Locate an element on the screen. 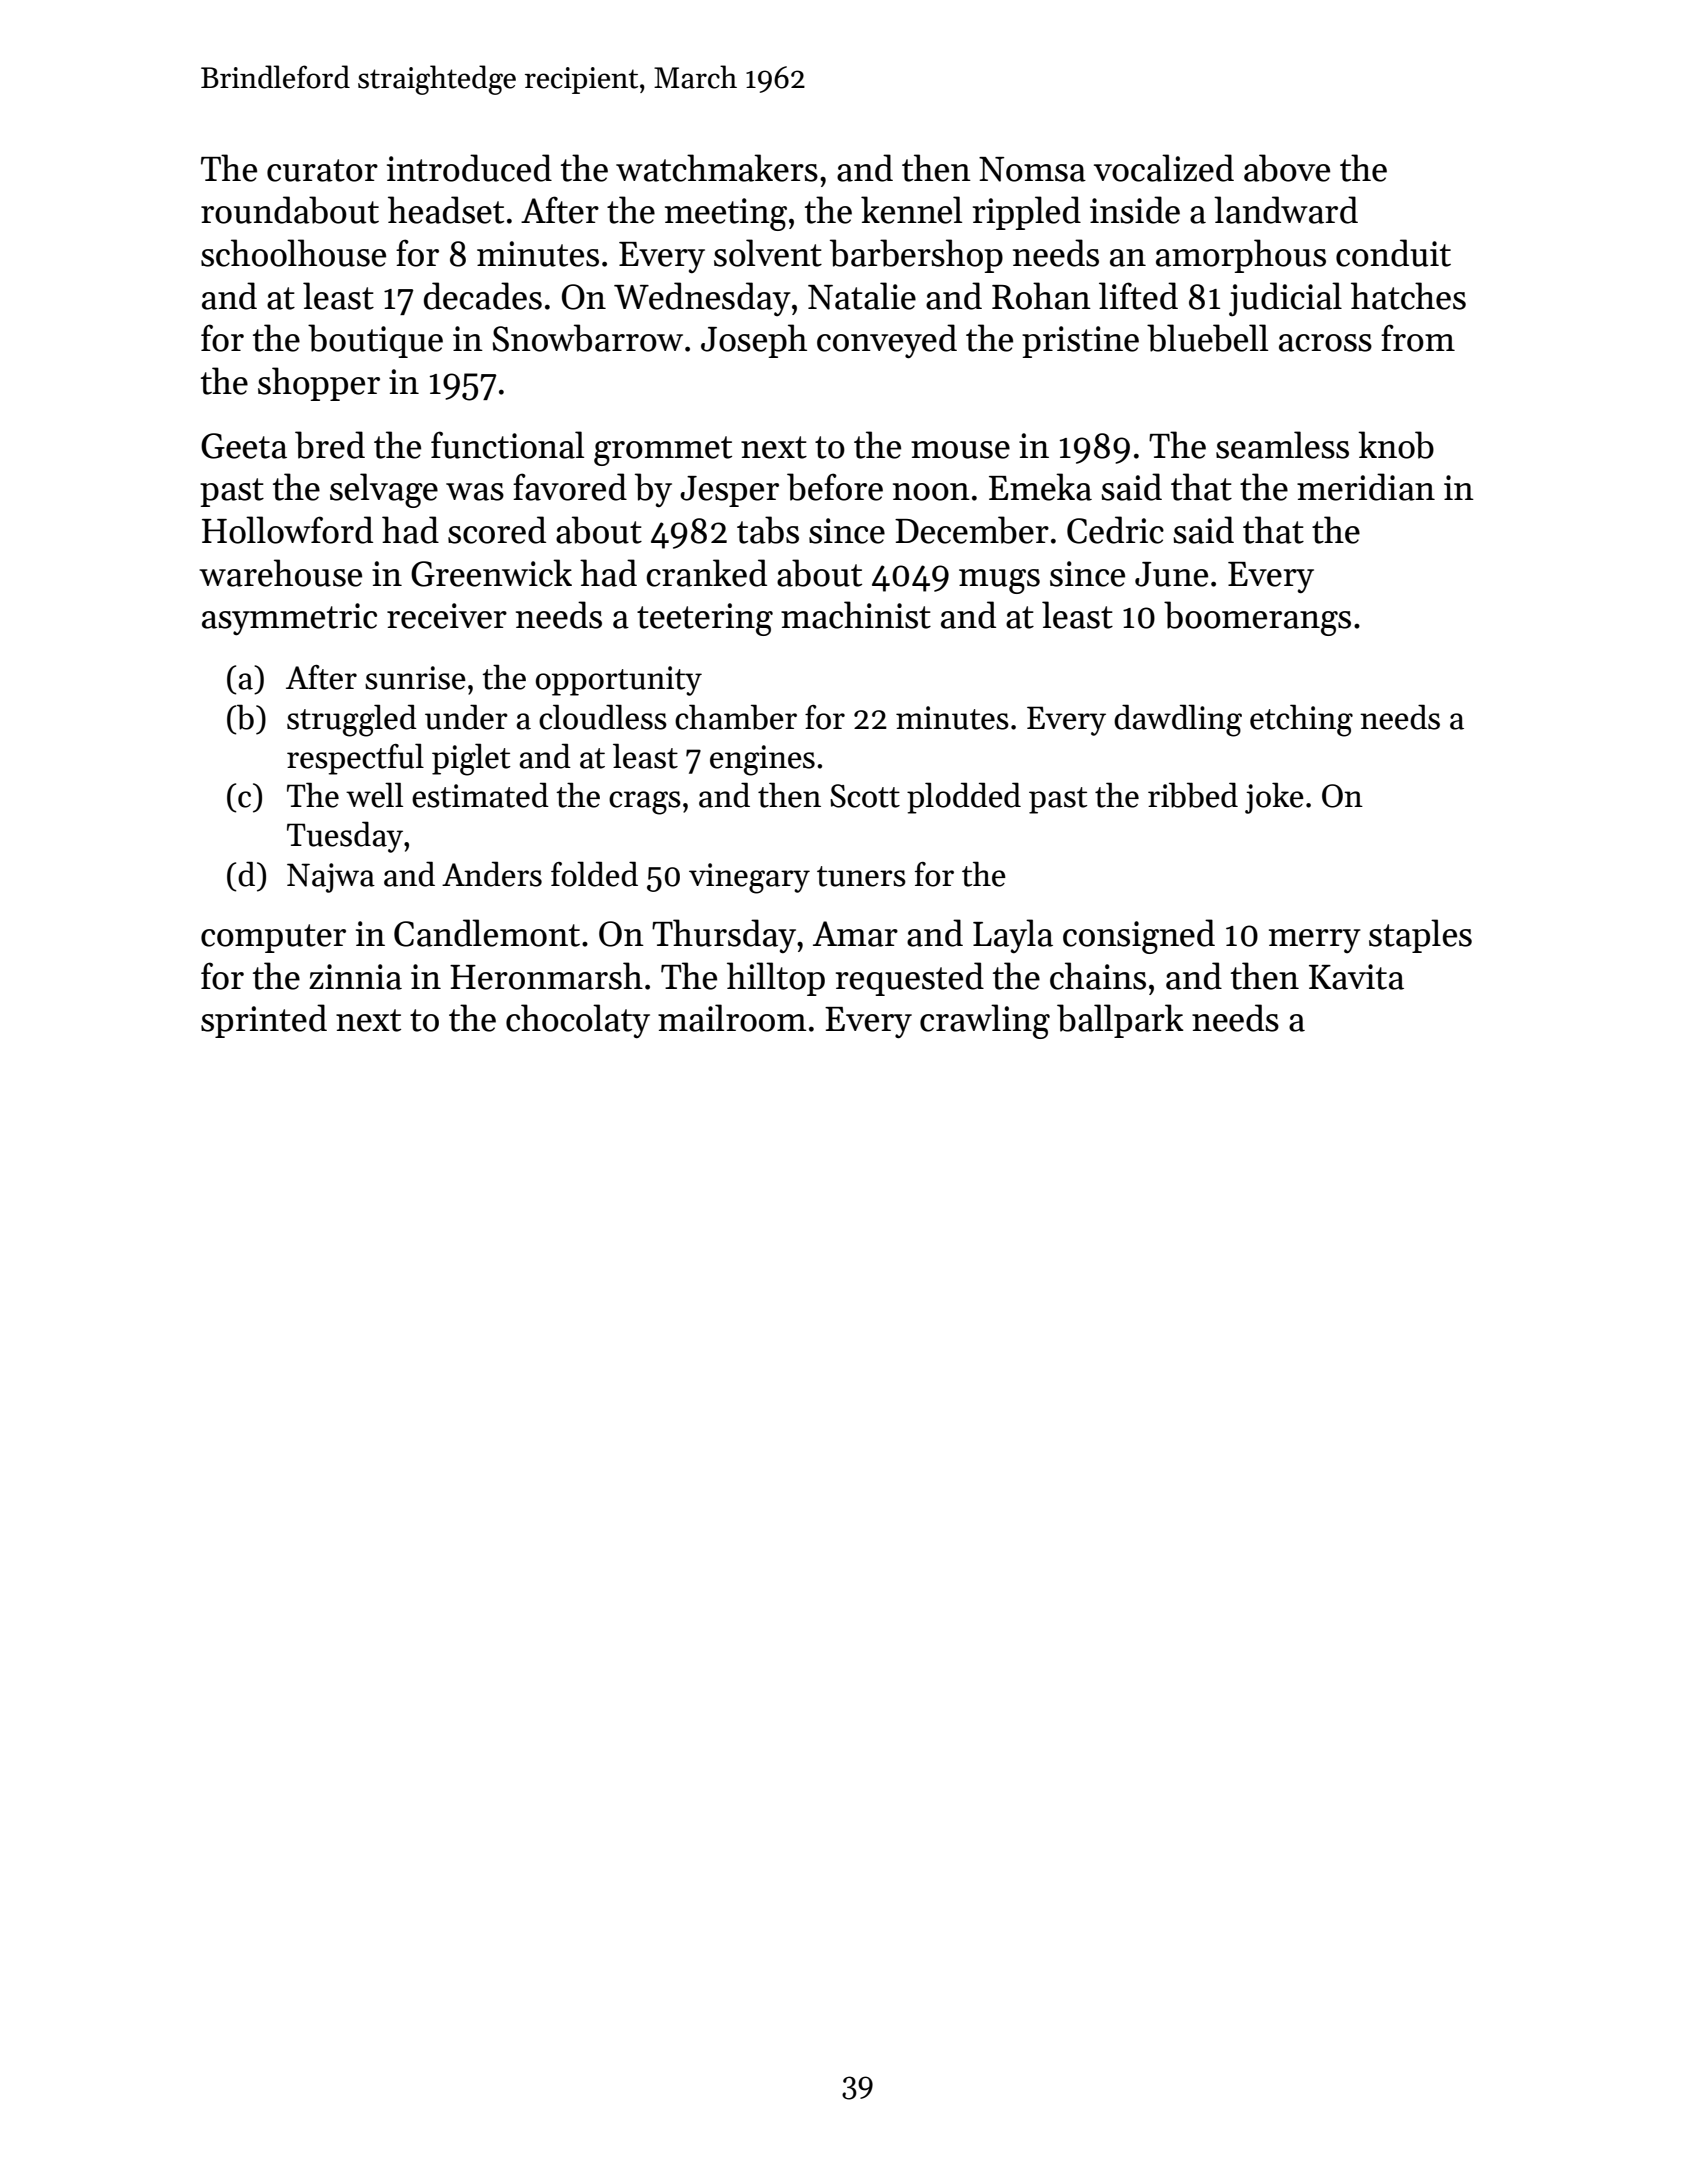 Image resolution: width=1683 pixels, height=2178 pixels. vinegary is located at coordinates (749, 878).
